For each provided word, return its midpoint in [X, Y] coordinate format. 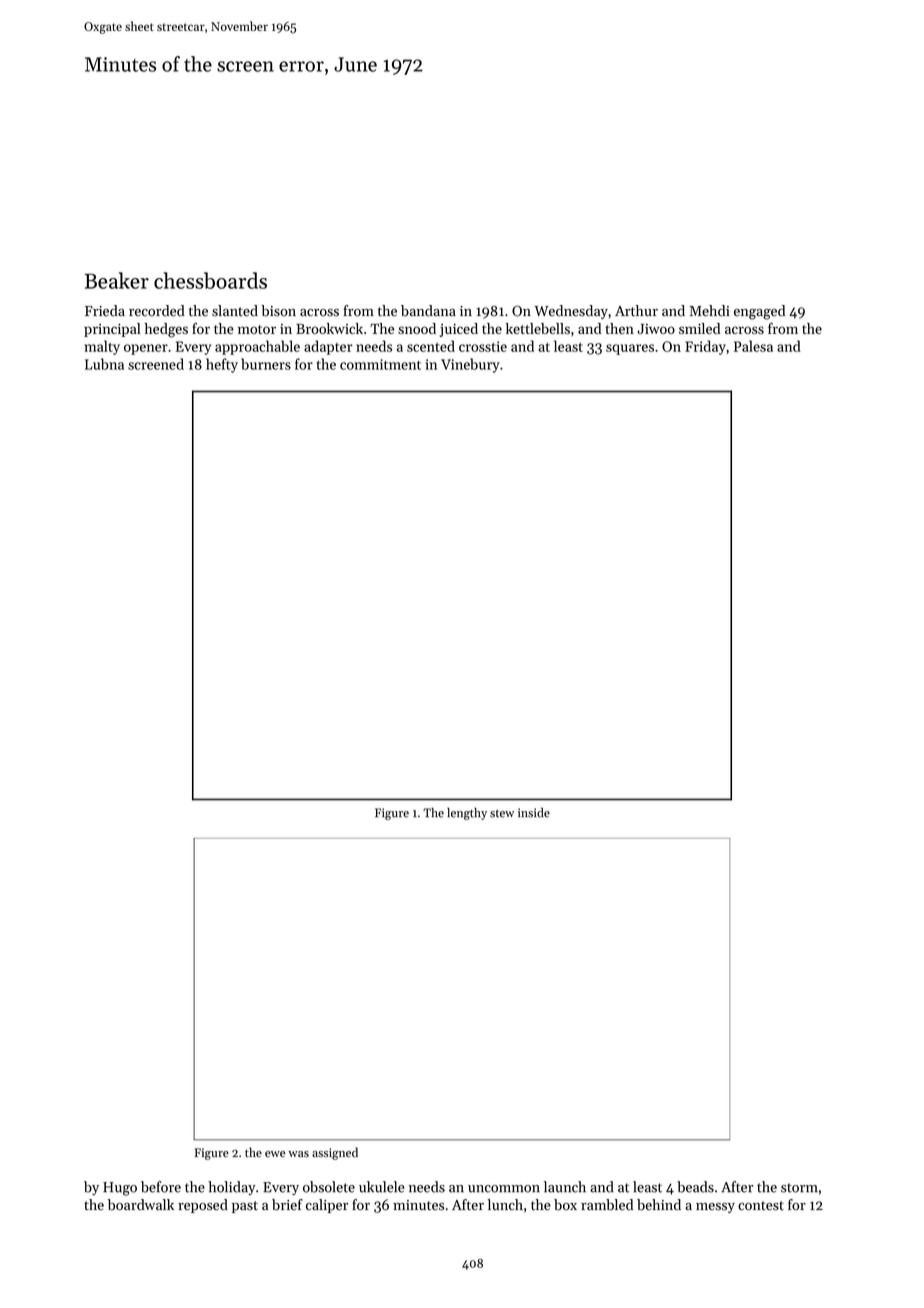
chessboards [210, 280]
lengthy [467, 814]
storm [799, 1188]
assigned [335, 1153]
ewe [275, 1154]
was [298, 1154]
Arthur [636, 311]
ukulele [382, 1187]
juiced [459, 330]
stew [502, 814]
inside [534, 813]
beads [695, 1187]
